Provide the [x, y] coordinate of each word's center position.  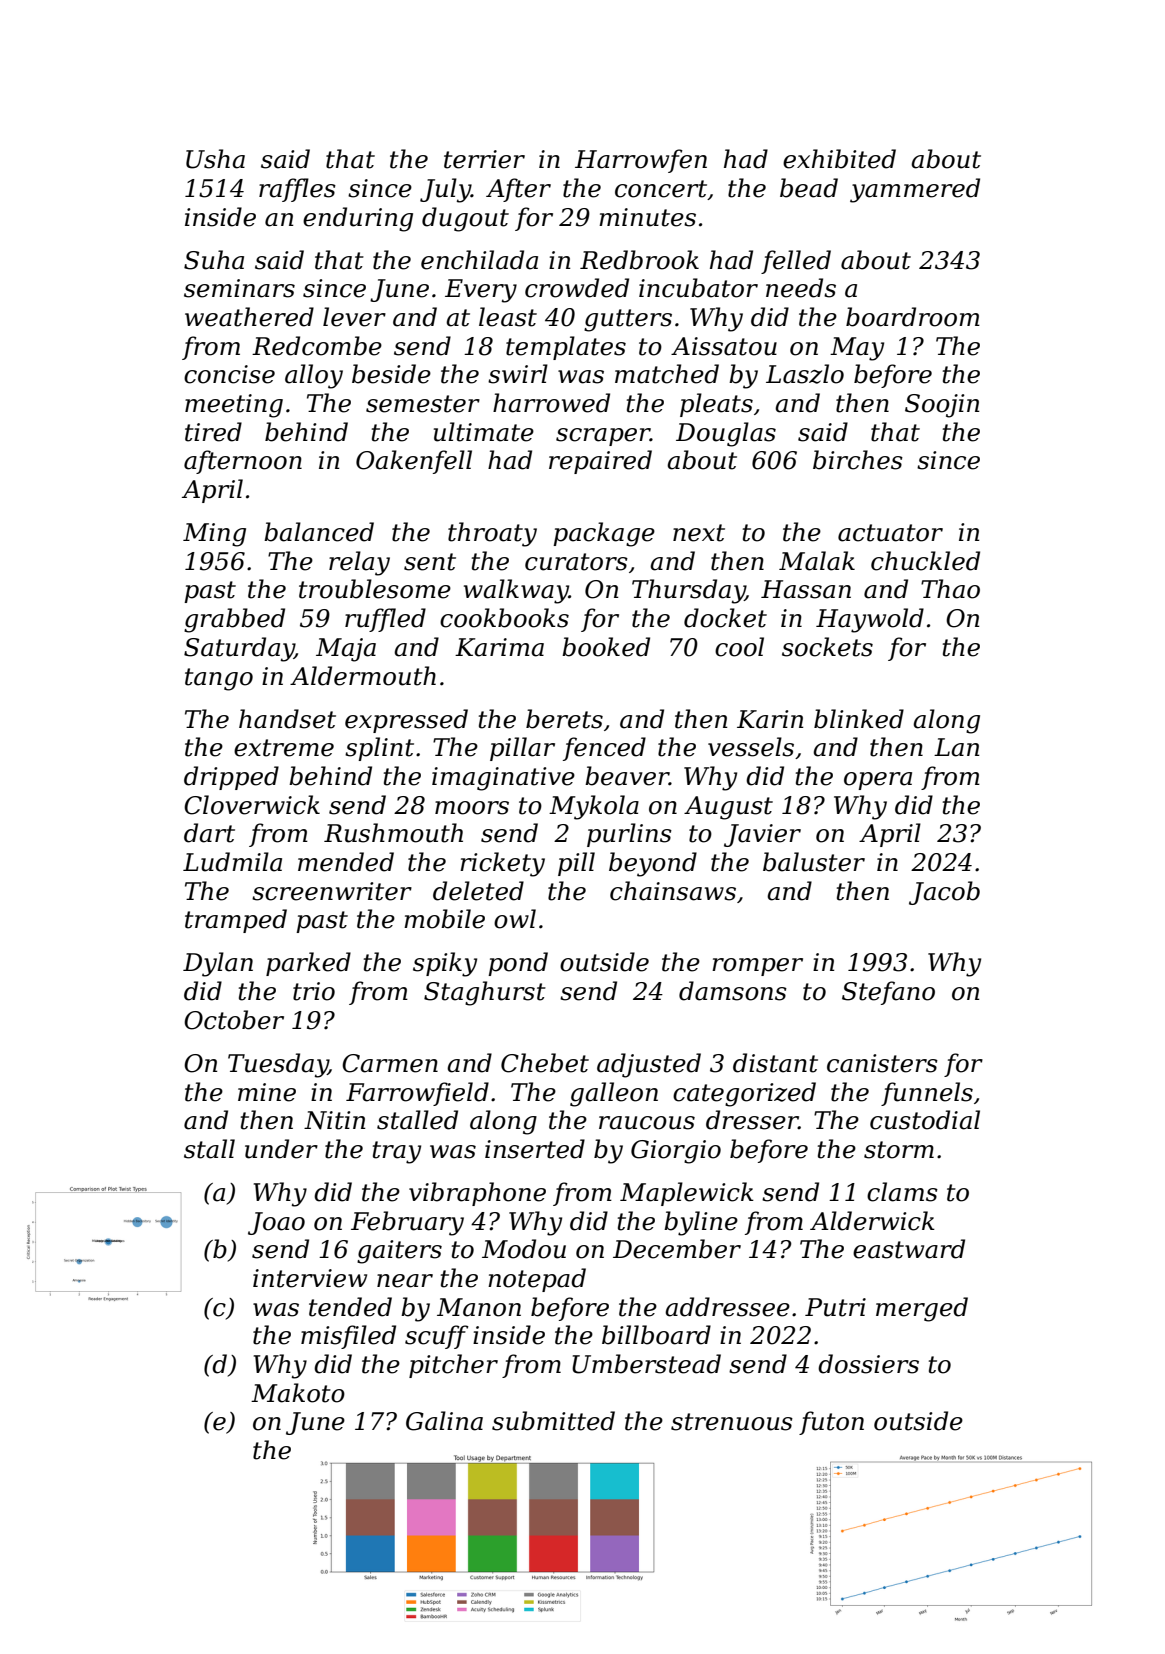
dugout [465, 219]
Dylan [218, 964]
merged [922, 1309]
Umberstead [646, 1364]
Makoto [298, 1393]
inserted [535, 1149]
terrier [484, 159]
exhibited [839, 159]
